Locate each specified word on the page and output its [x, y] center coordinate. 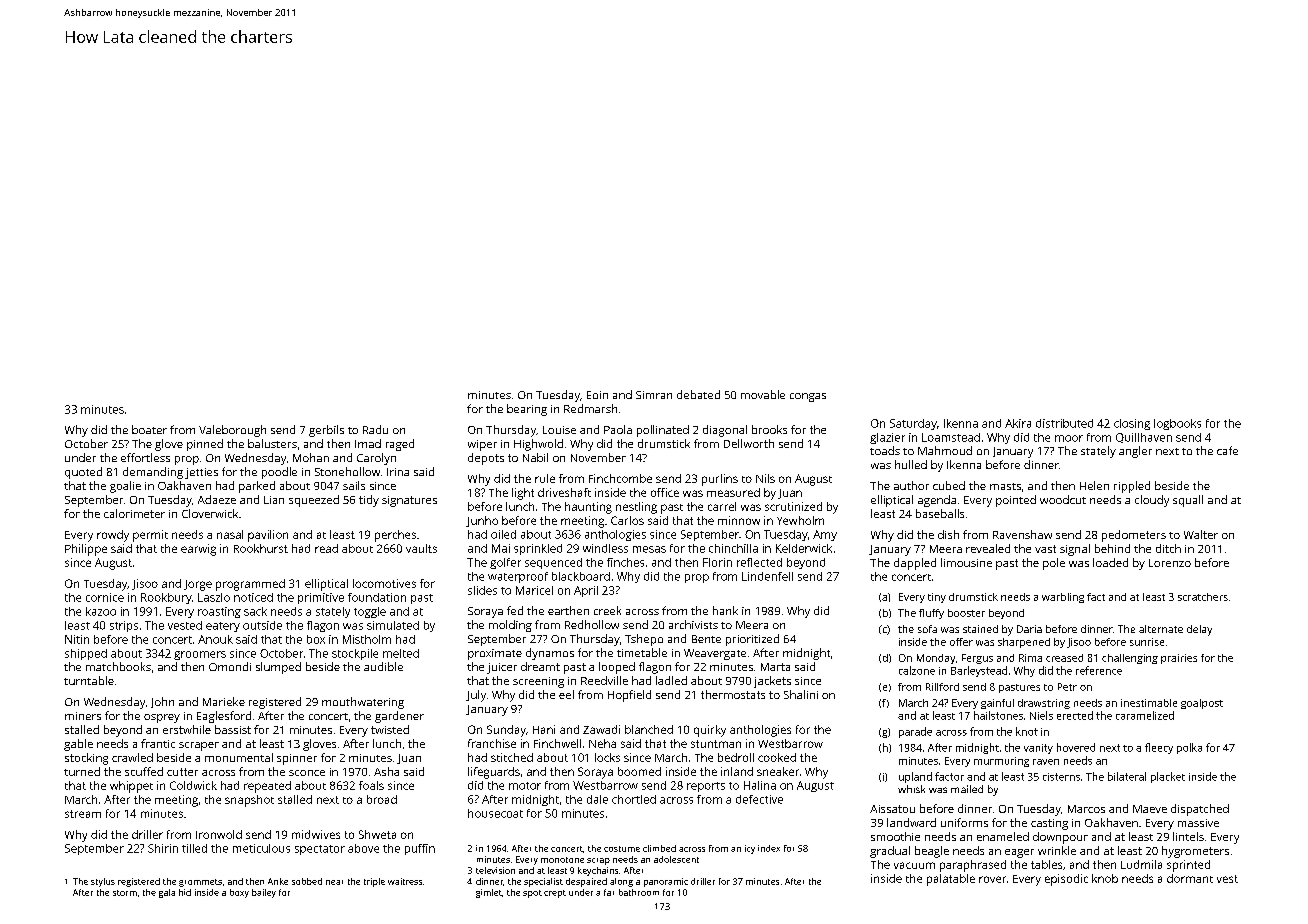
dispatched [1200, 810]
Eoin [597, 395]
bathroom [639, 892]
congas [808, 397]
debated [698, 394]
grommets [200, 883]
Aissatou [892, 809]
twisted [390, 729]
